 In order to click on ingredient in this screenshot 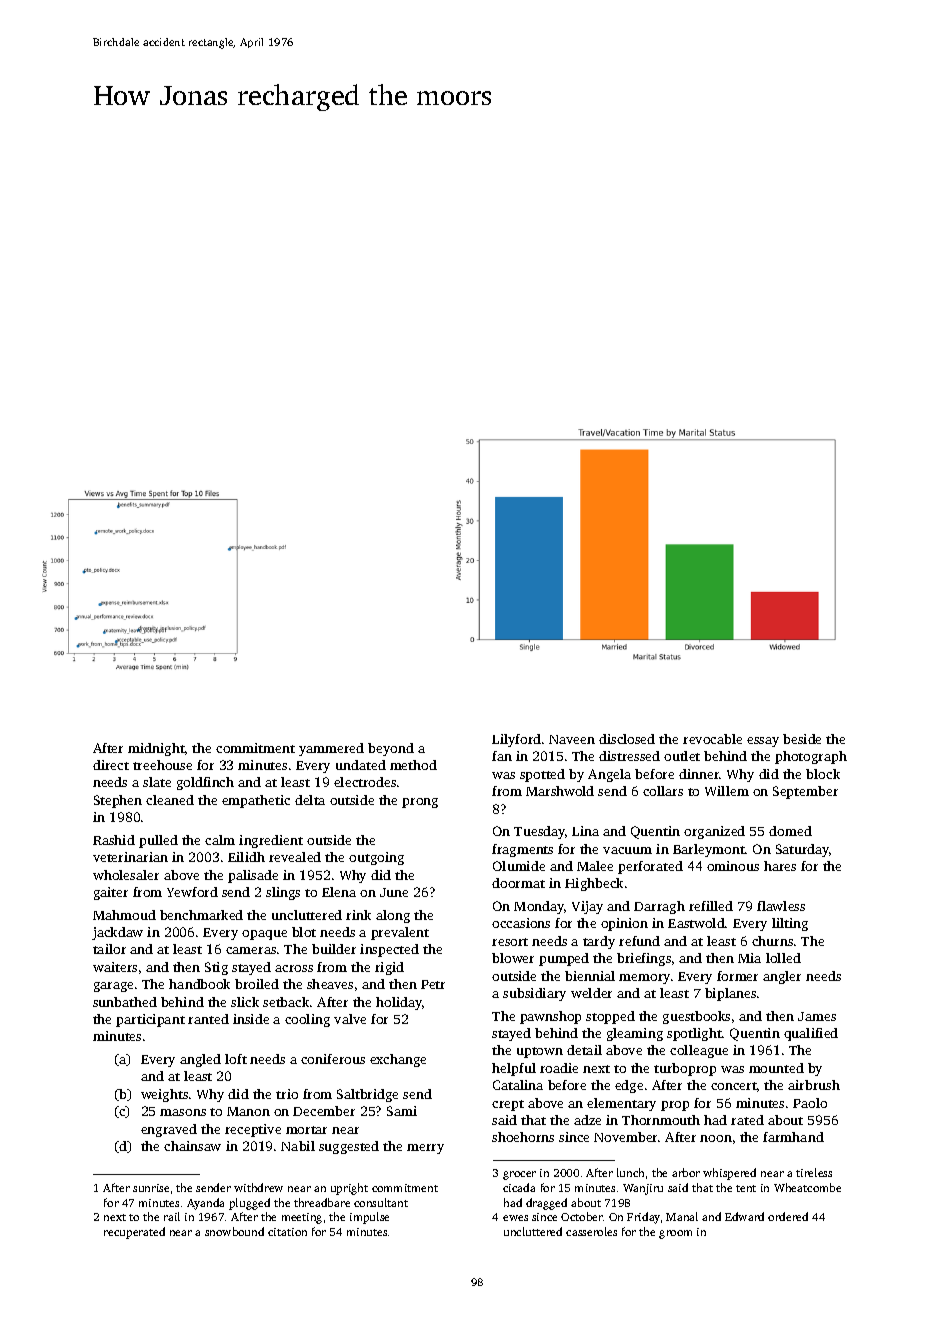, I will do `click(271, 841)`.
